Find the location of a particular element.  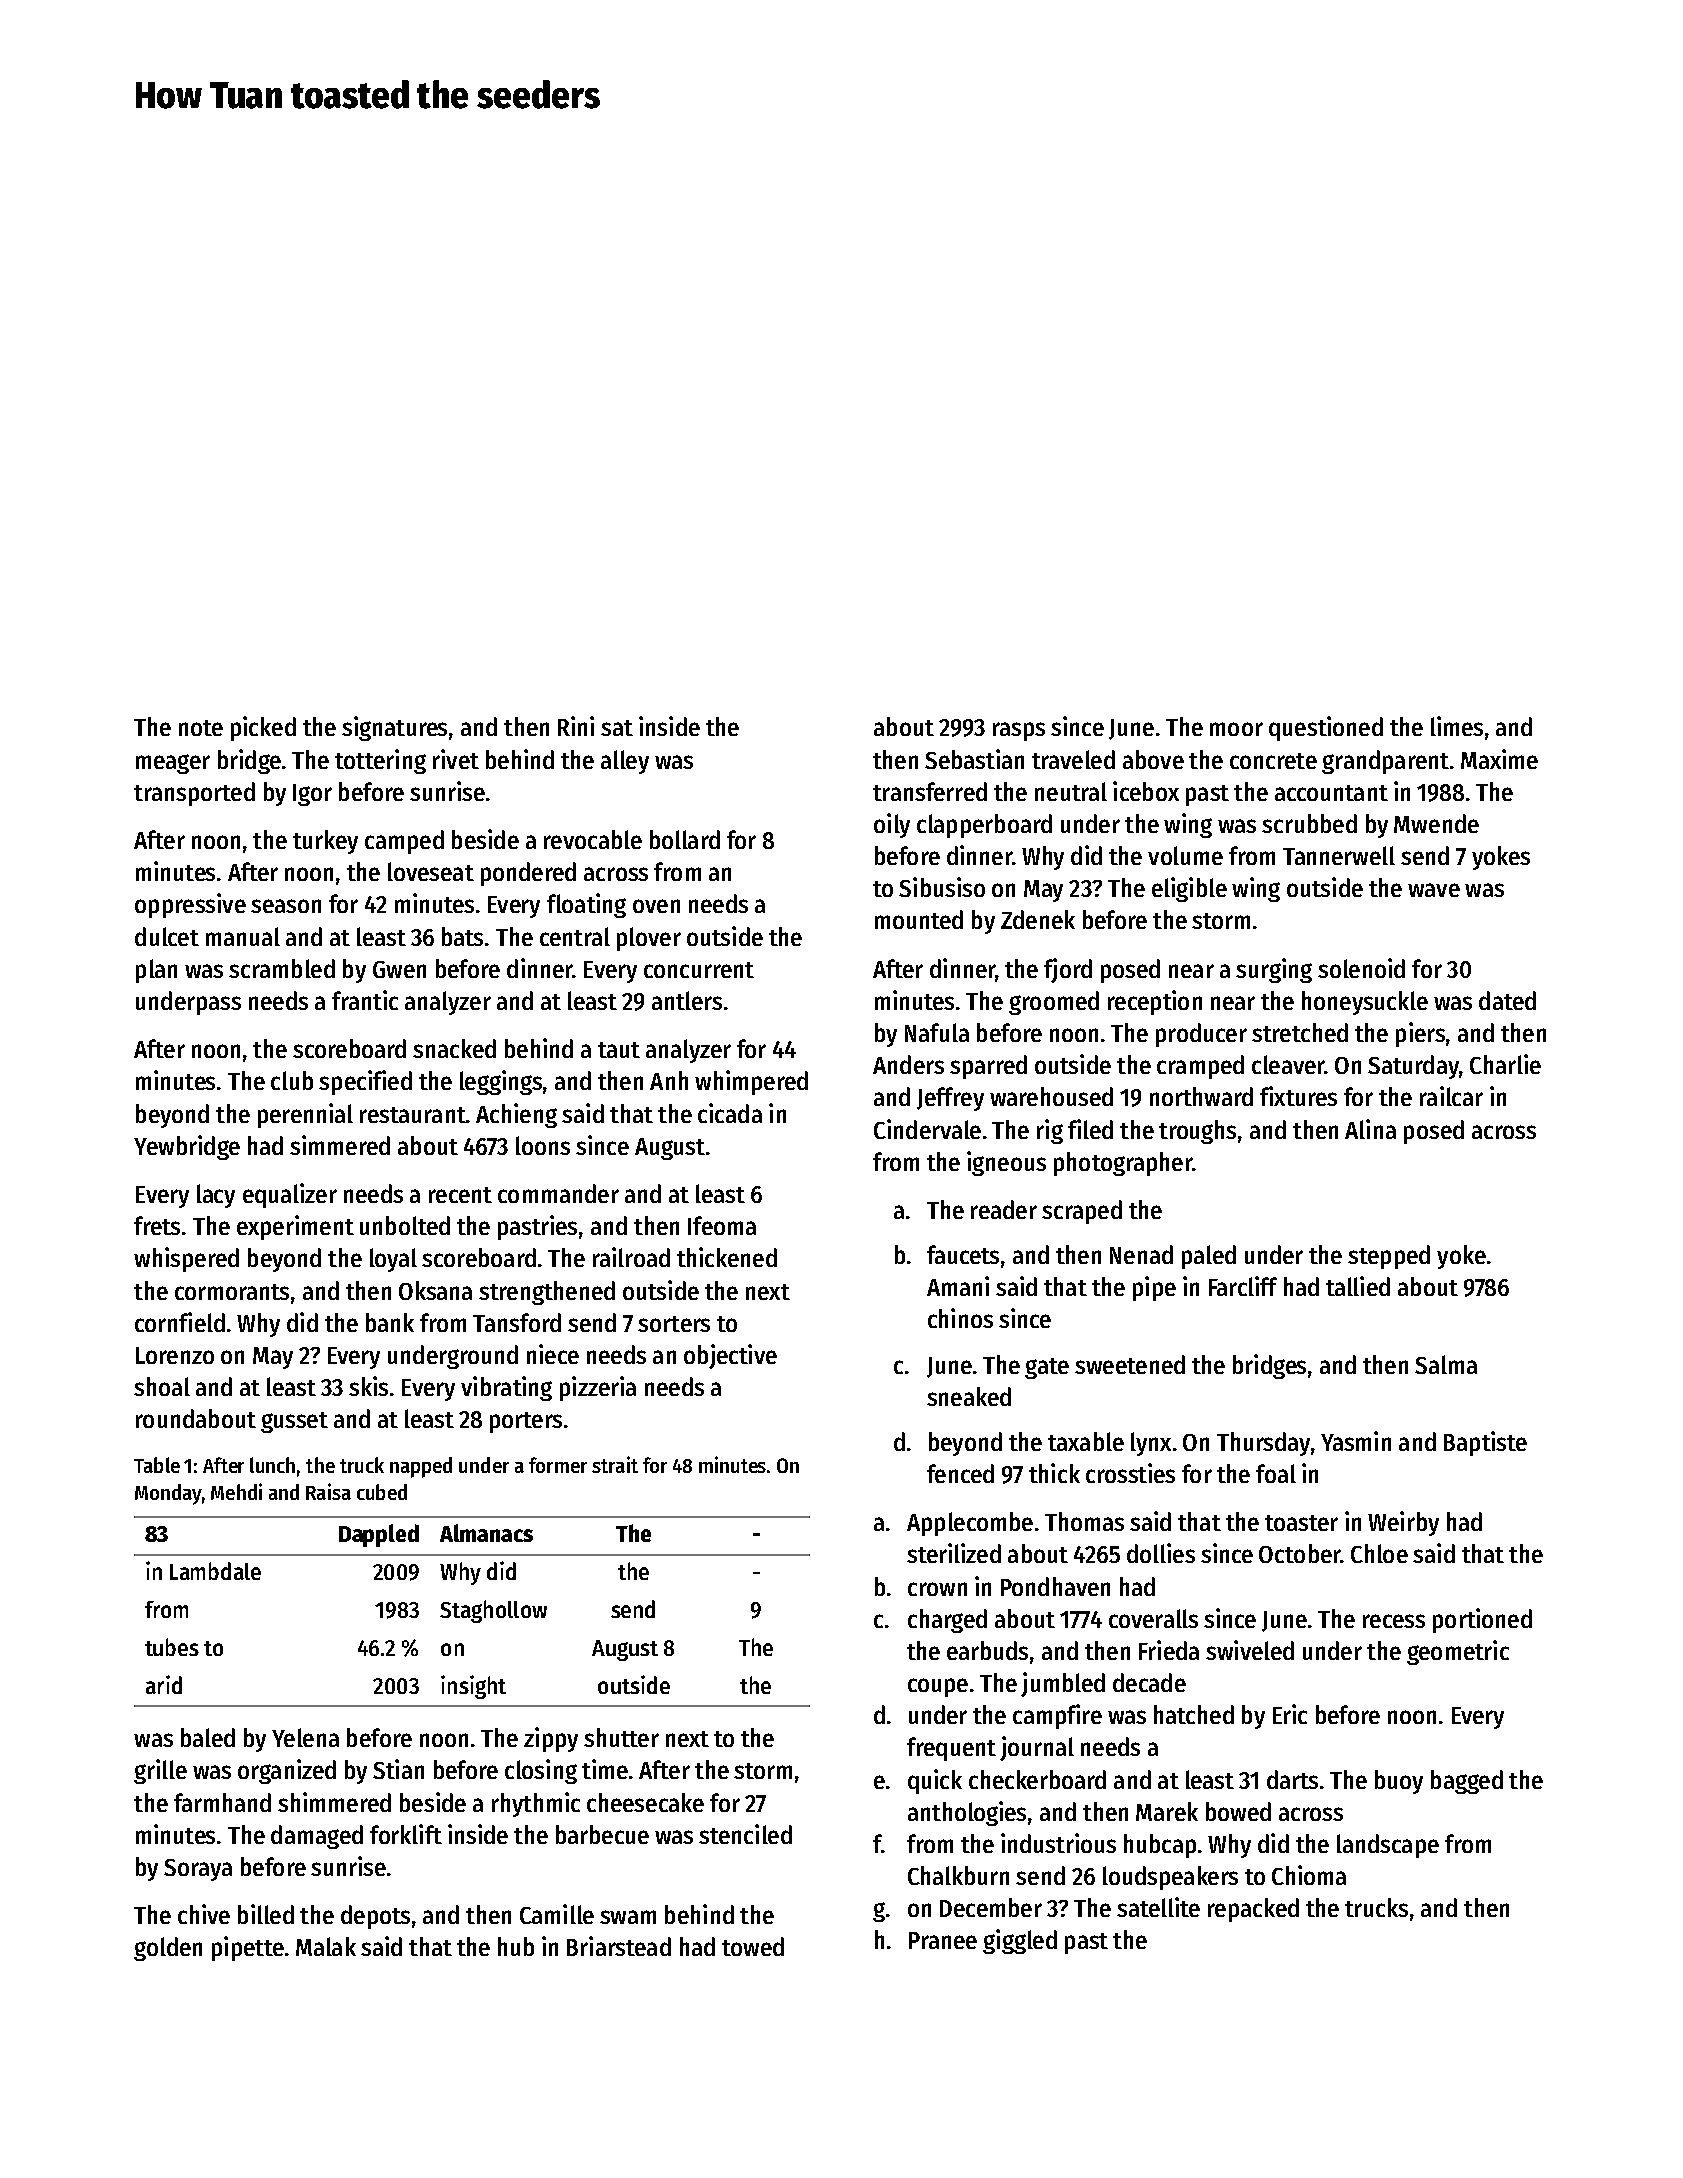

limes is located at coordinates (1457, 726).
